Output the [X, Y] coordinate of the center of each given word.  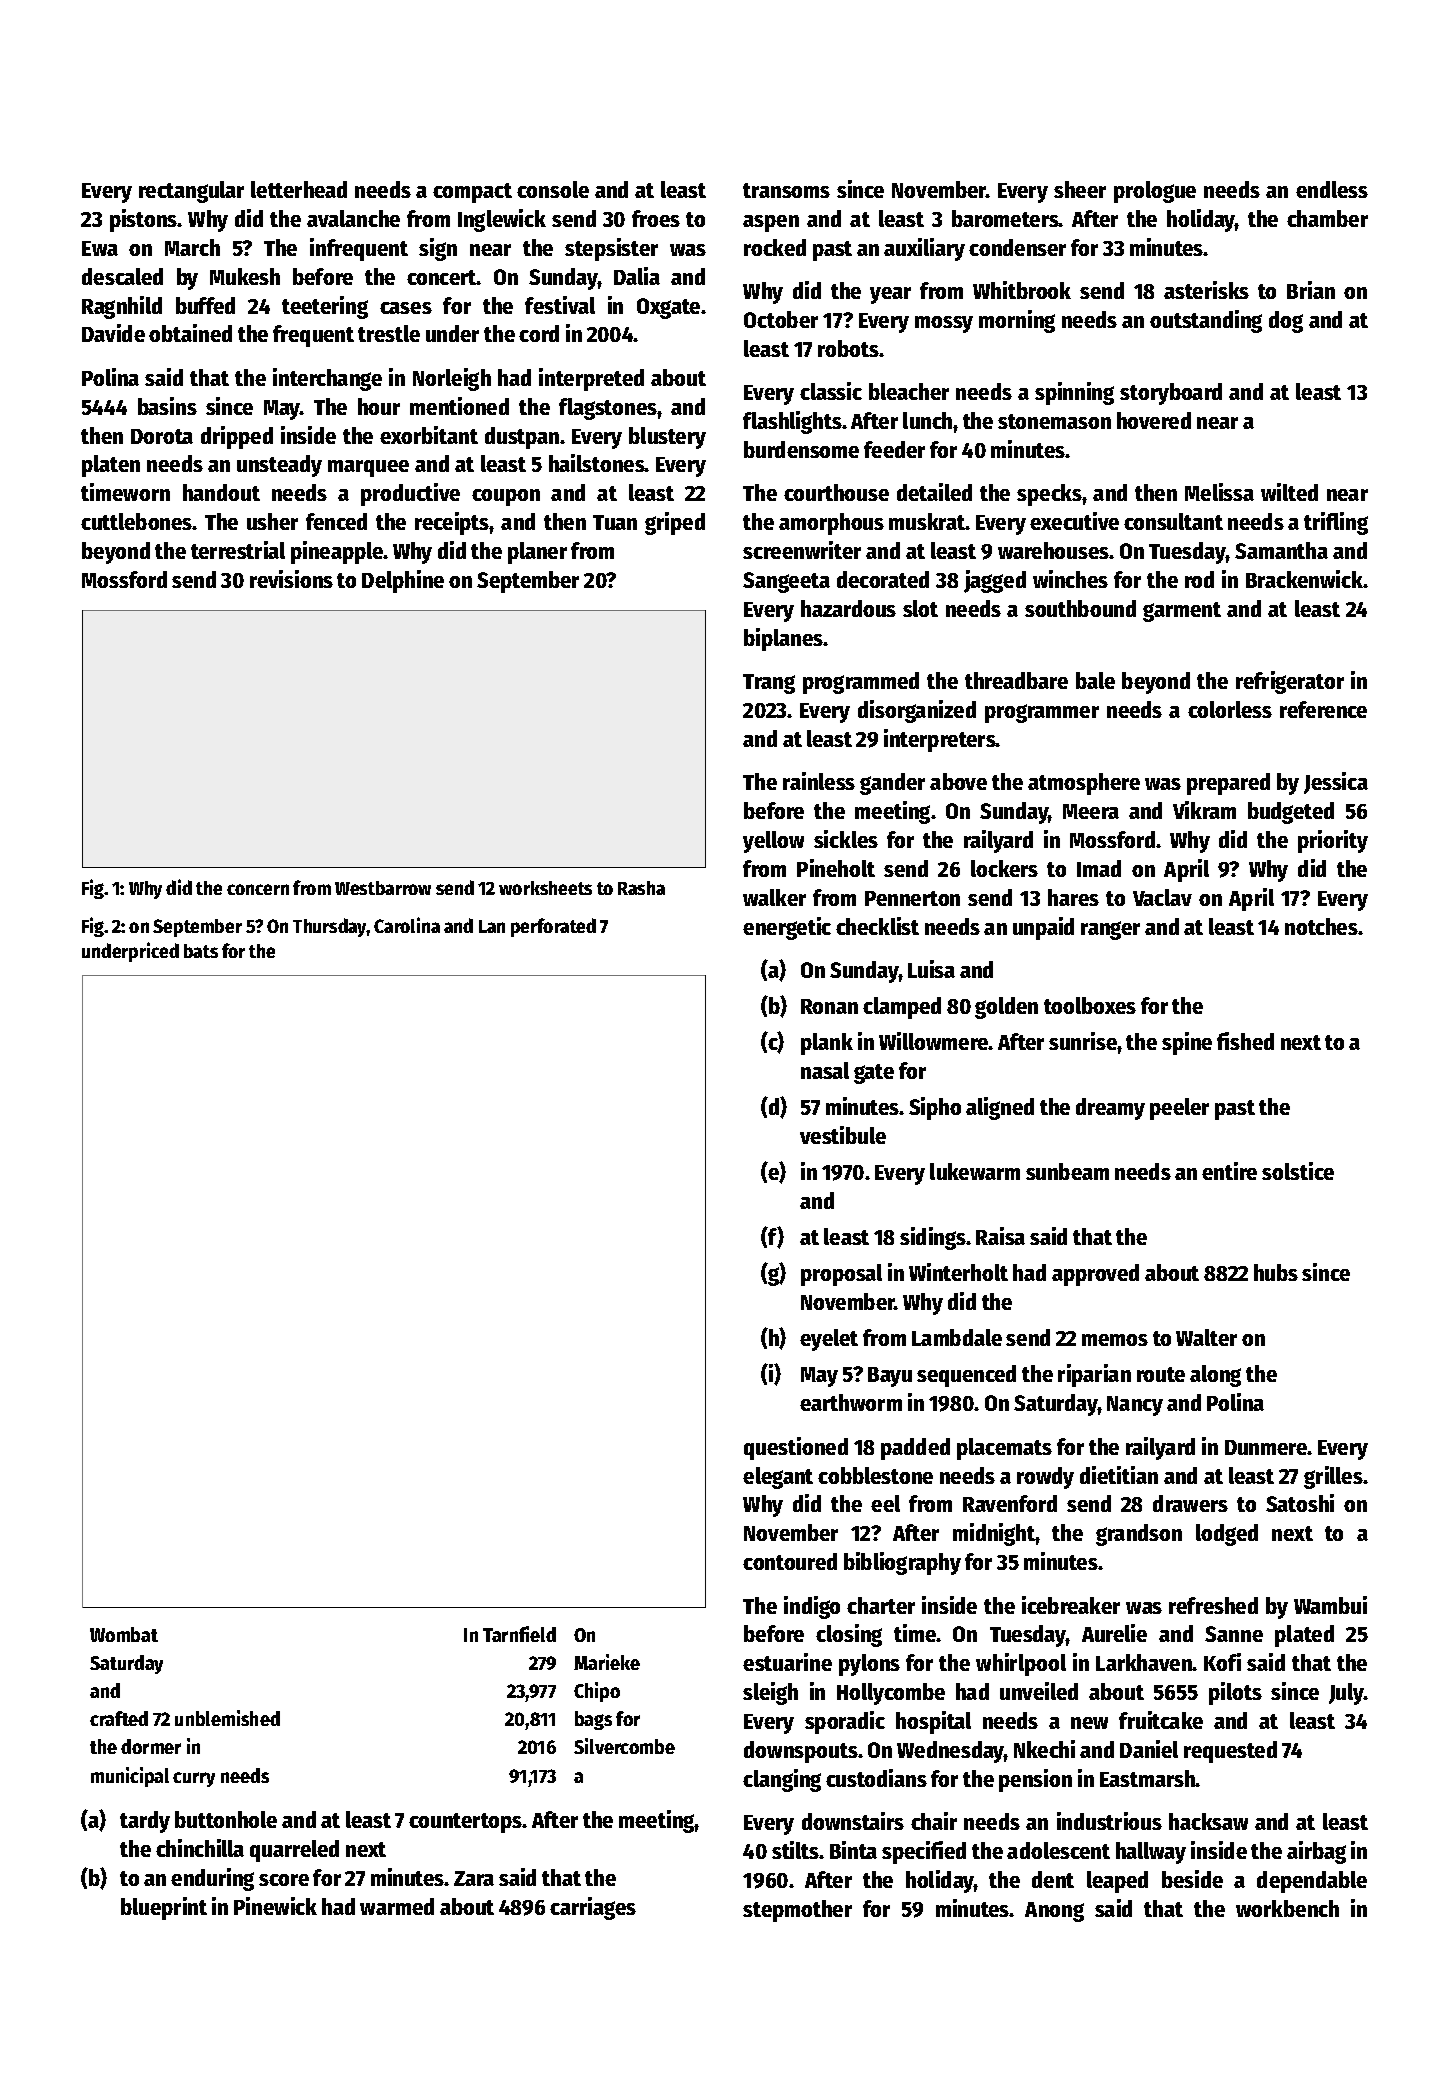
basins [167, 406]
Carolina [407, 925]
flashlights [792, 422]
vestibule [843, 1135]
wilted [1289, 492]
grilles [1333, 1477]
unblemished [227, 1718]
